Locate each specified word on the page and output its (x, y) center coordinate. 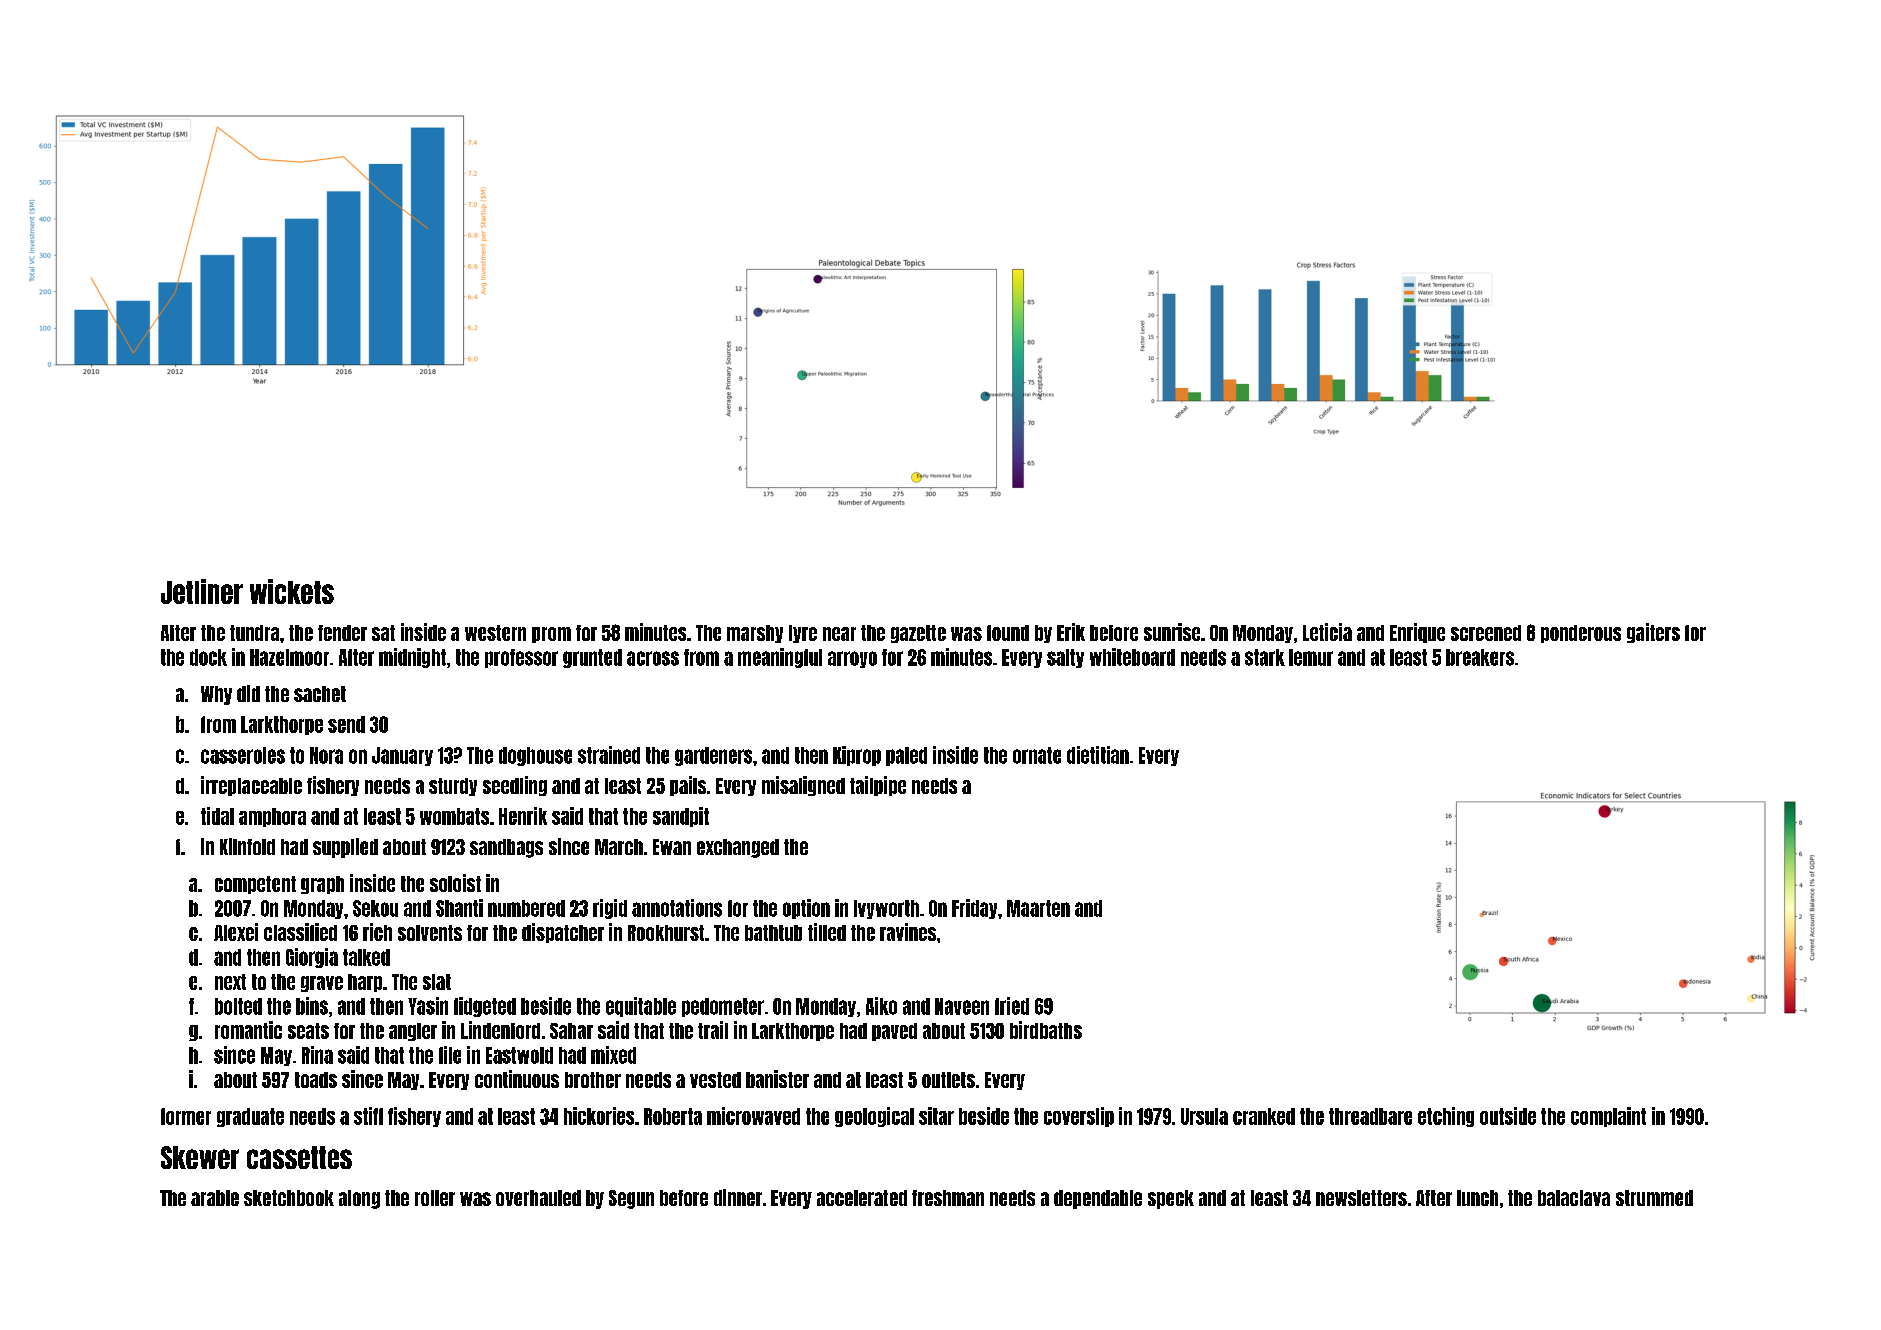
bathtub (773, 933)
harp (365, 983)
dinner (738, 1197)
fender (342, 633)
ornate (1037, 755)
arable (215, 1198)
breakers (1480, 657)
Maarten (1038, 908)
